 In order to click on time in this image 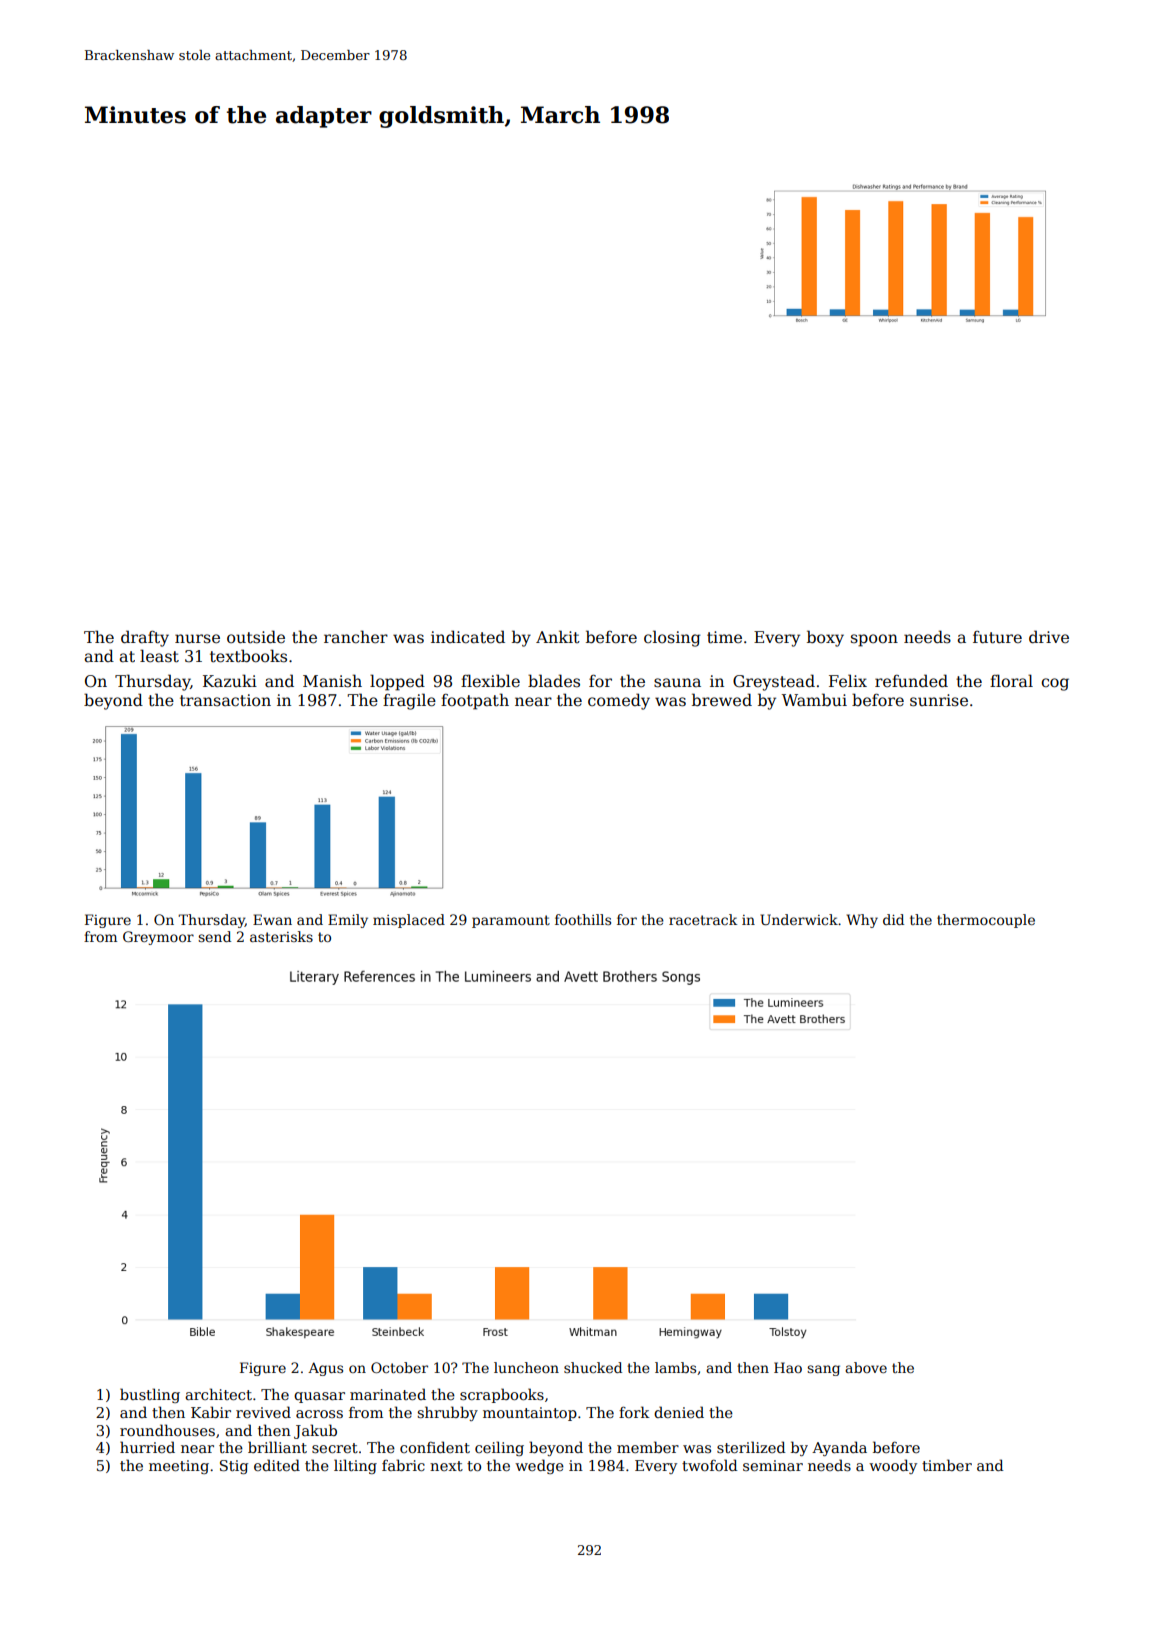, I will do `click(724, 637)`.
